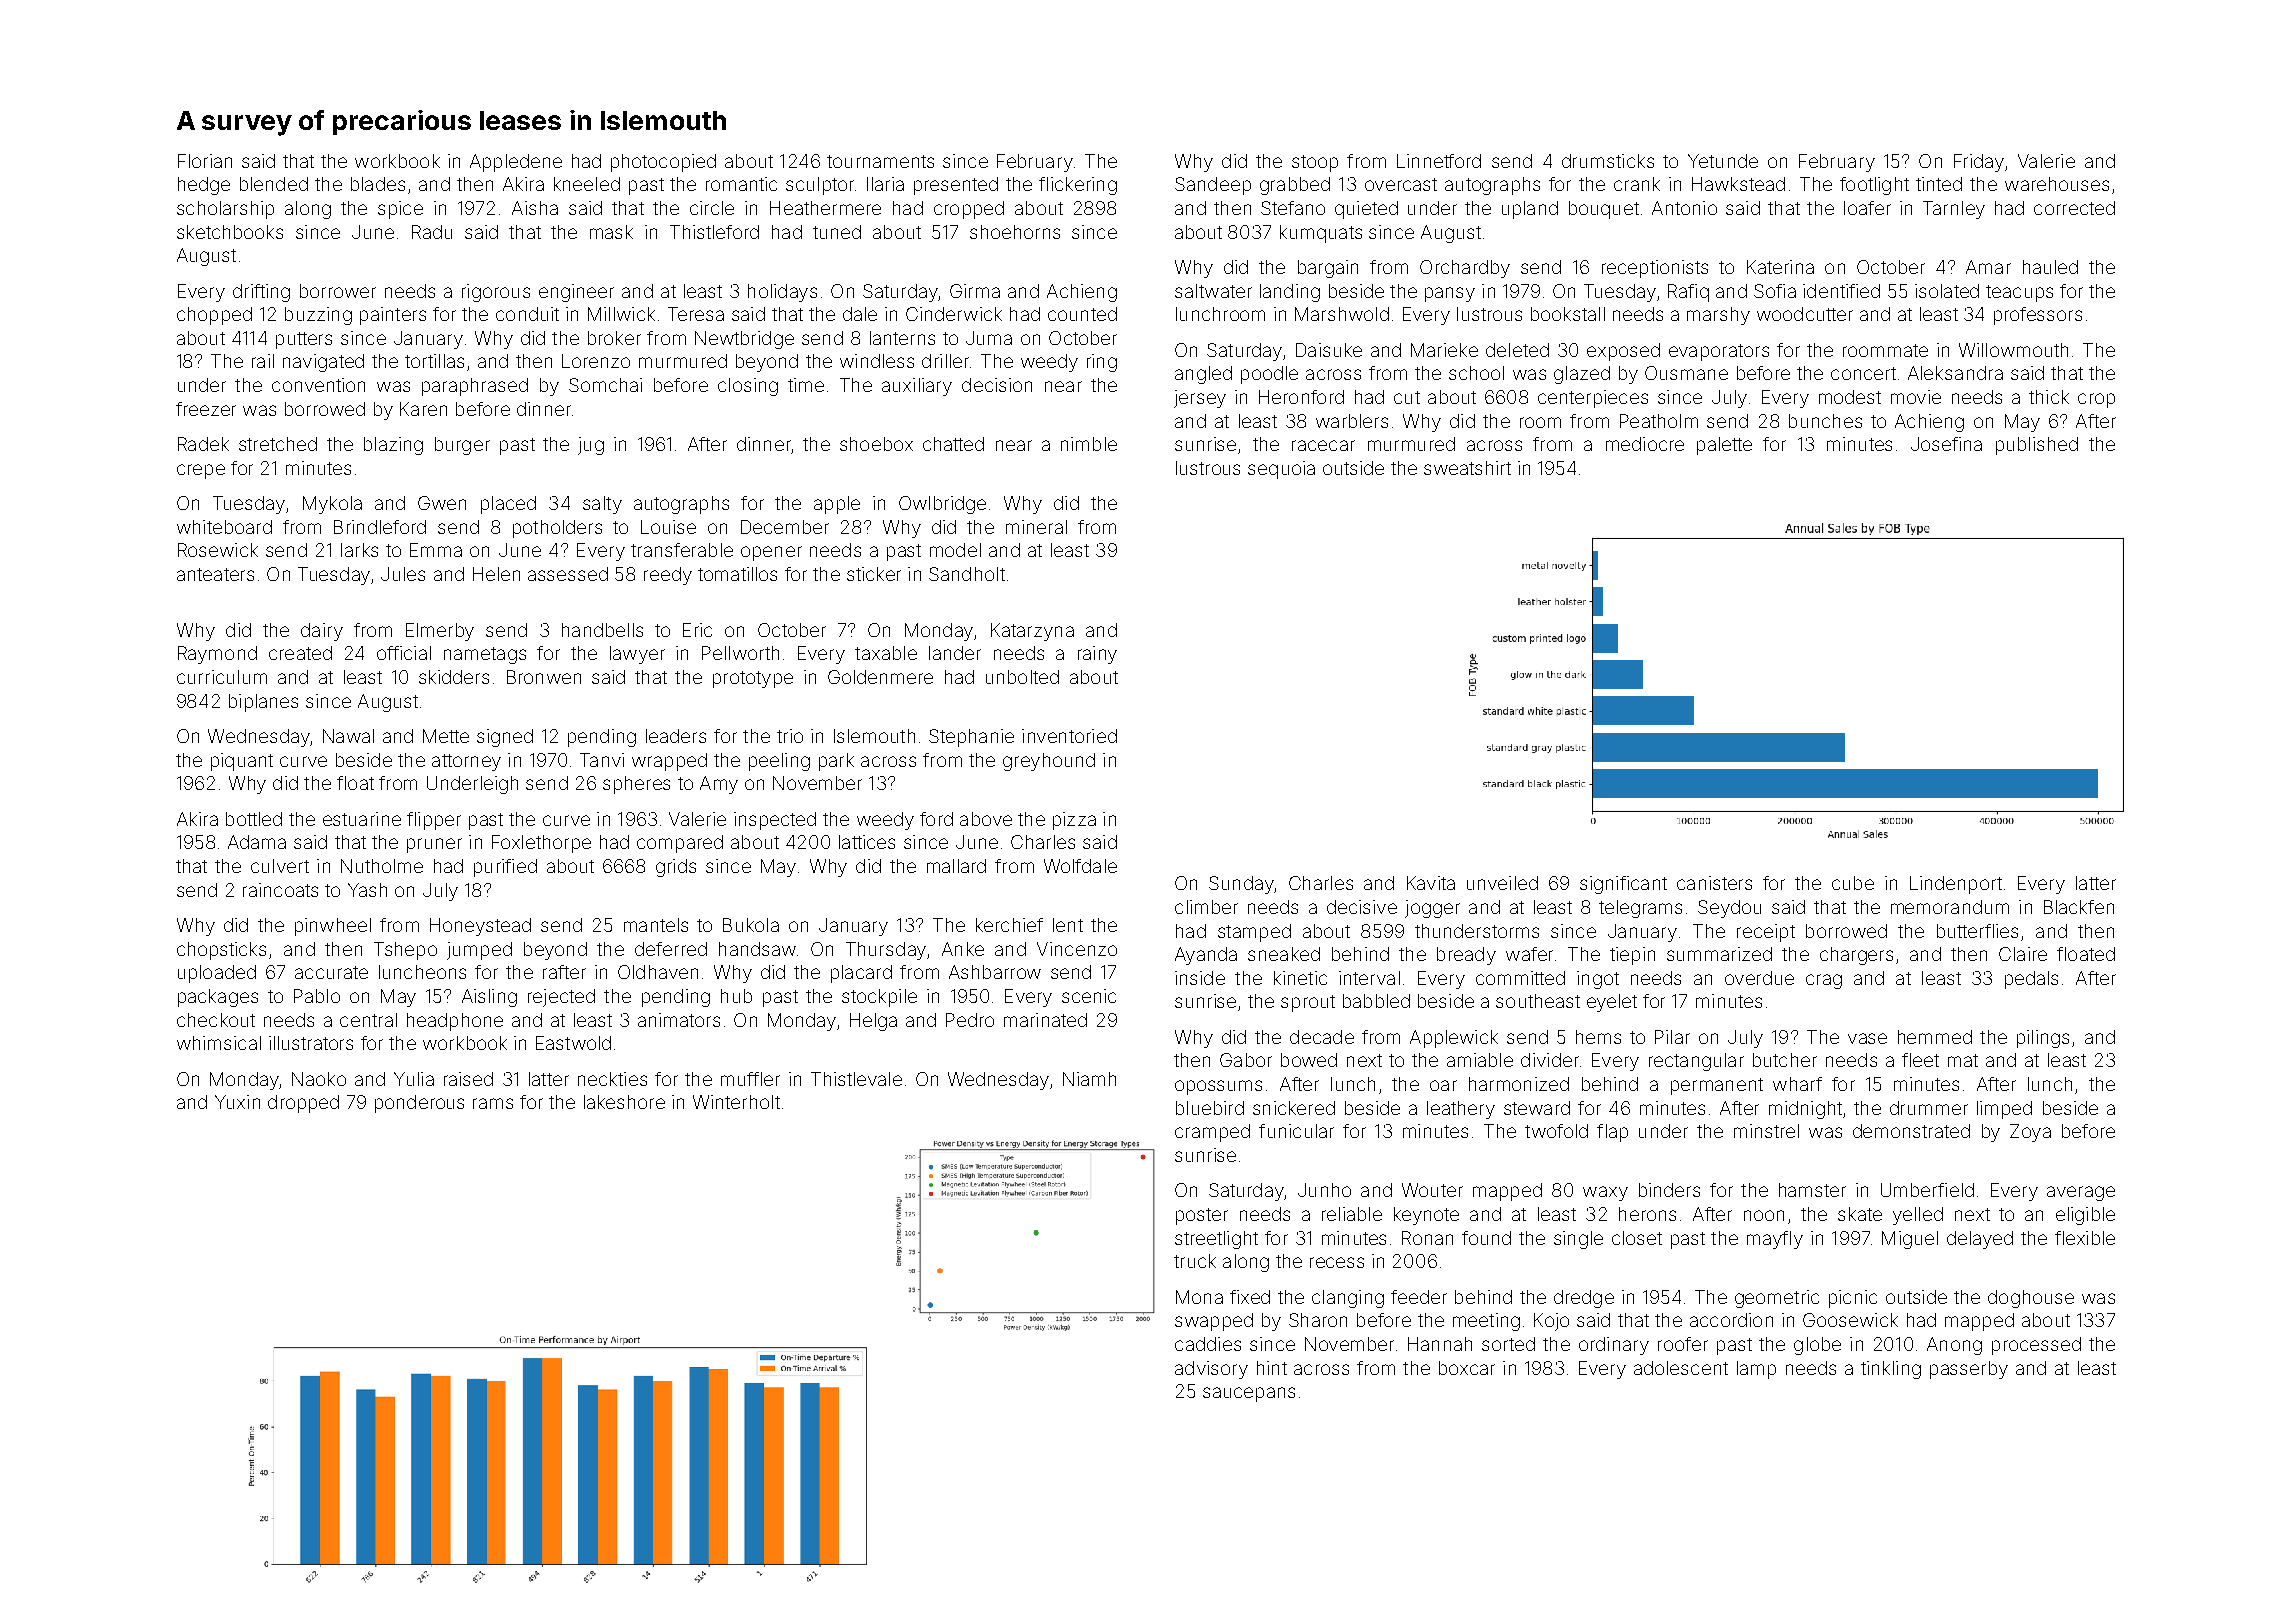 The height and width of the screenshot is (1620, 2292). Describe the element at coordinates (318, 385) in the screenshot. I see `convention` at that location.
